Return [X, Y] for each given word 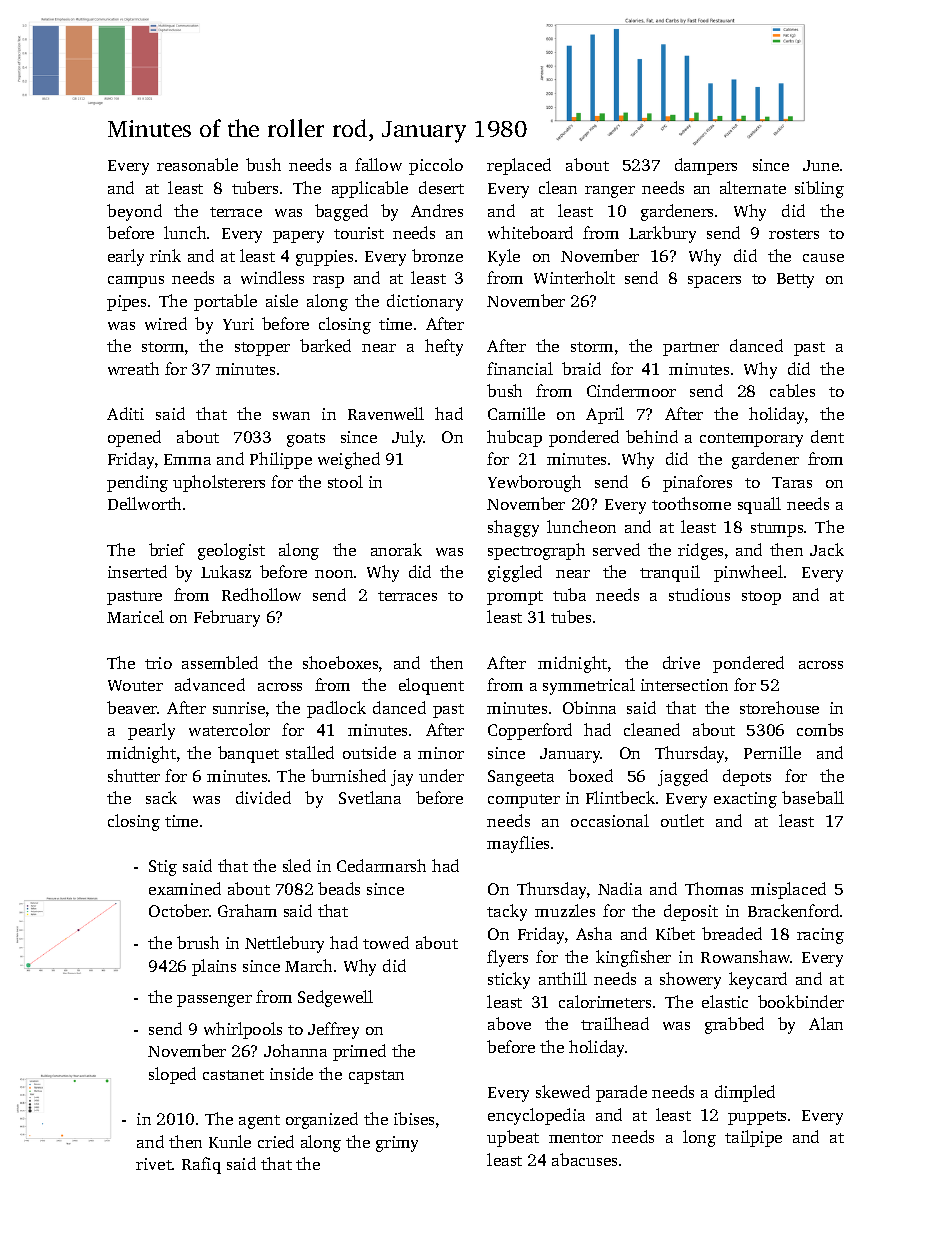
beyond [134, 212]
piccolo [436, 166]
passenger [214, 1001]
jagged [683, 777]
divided [263, 797]
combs [820, 729]
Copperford [530, 731]
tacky [507, 912]
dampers [706, 166]
